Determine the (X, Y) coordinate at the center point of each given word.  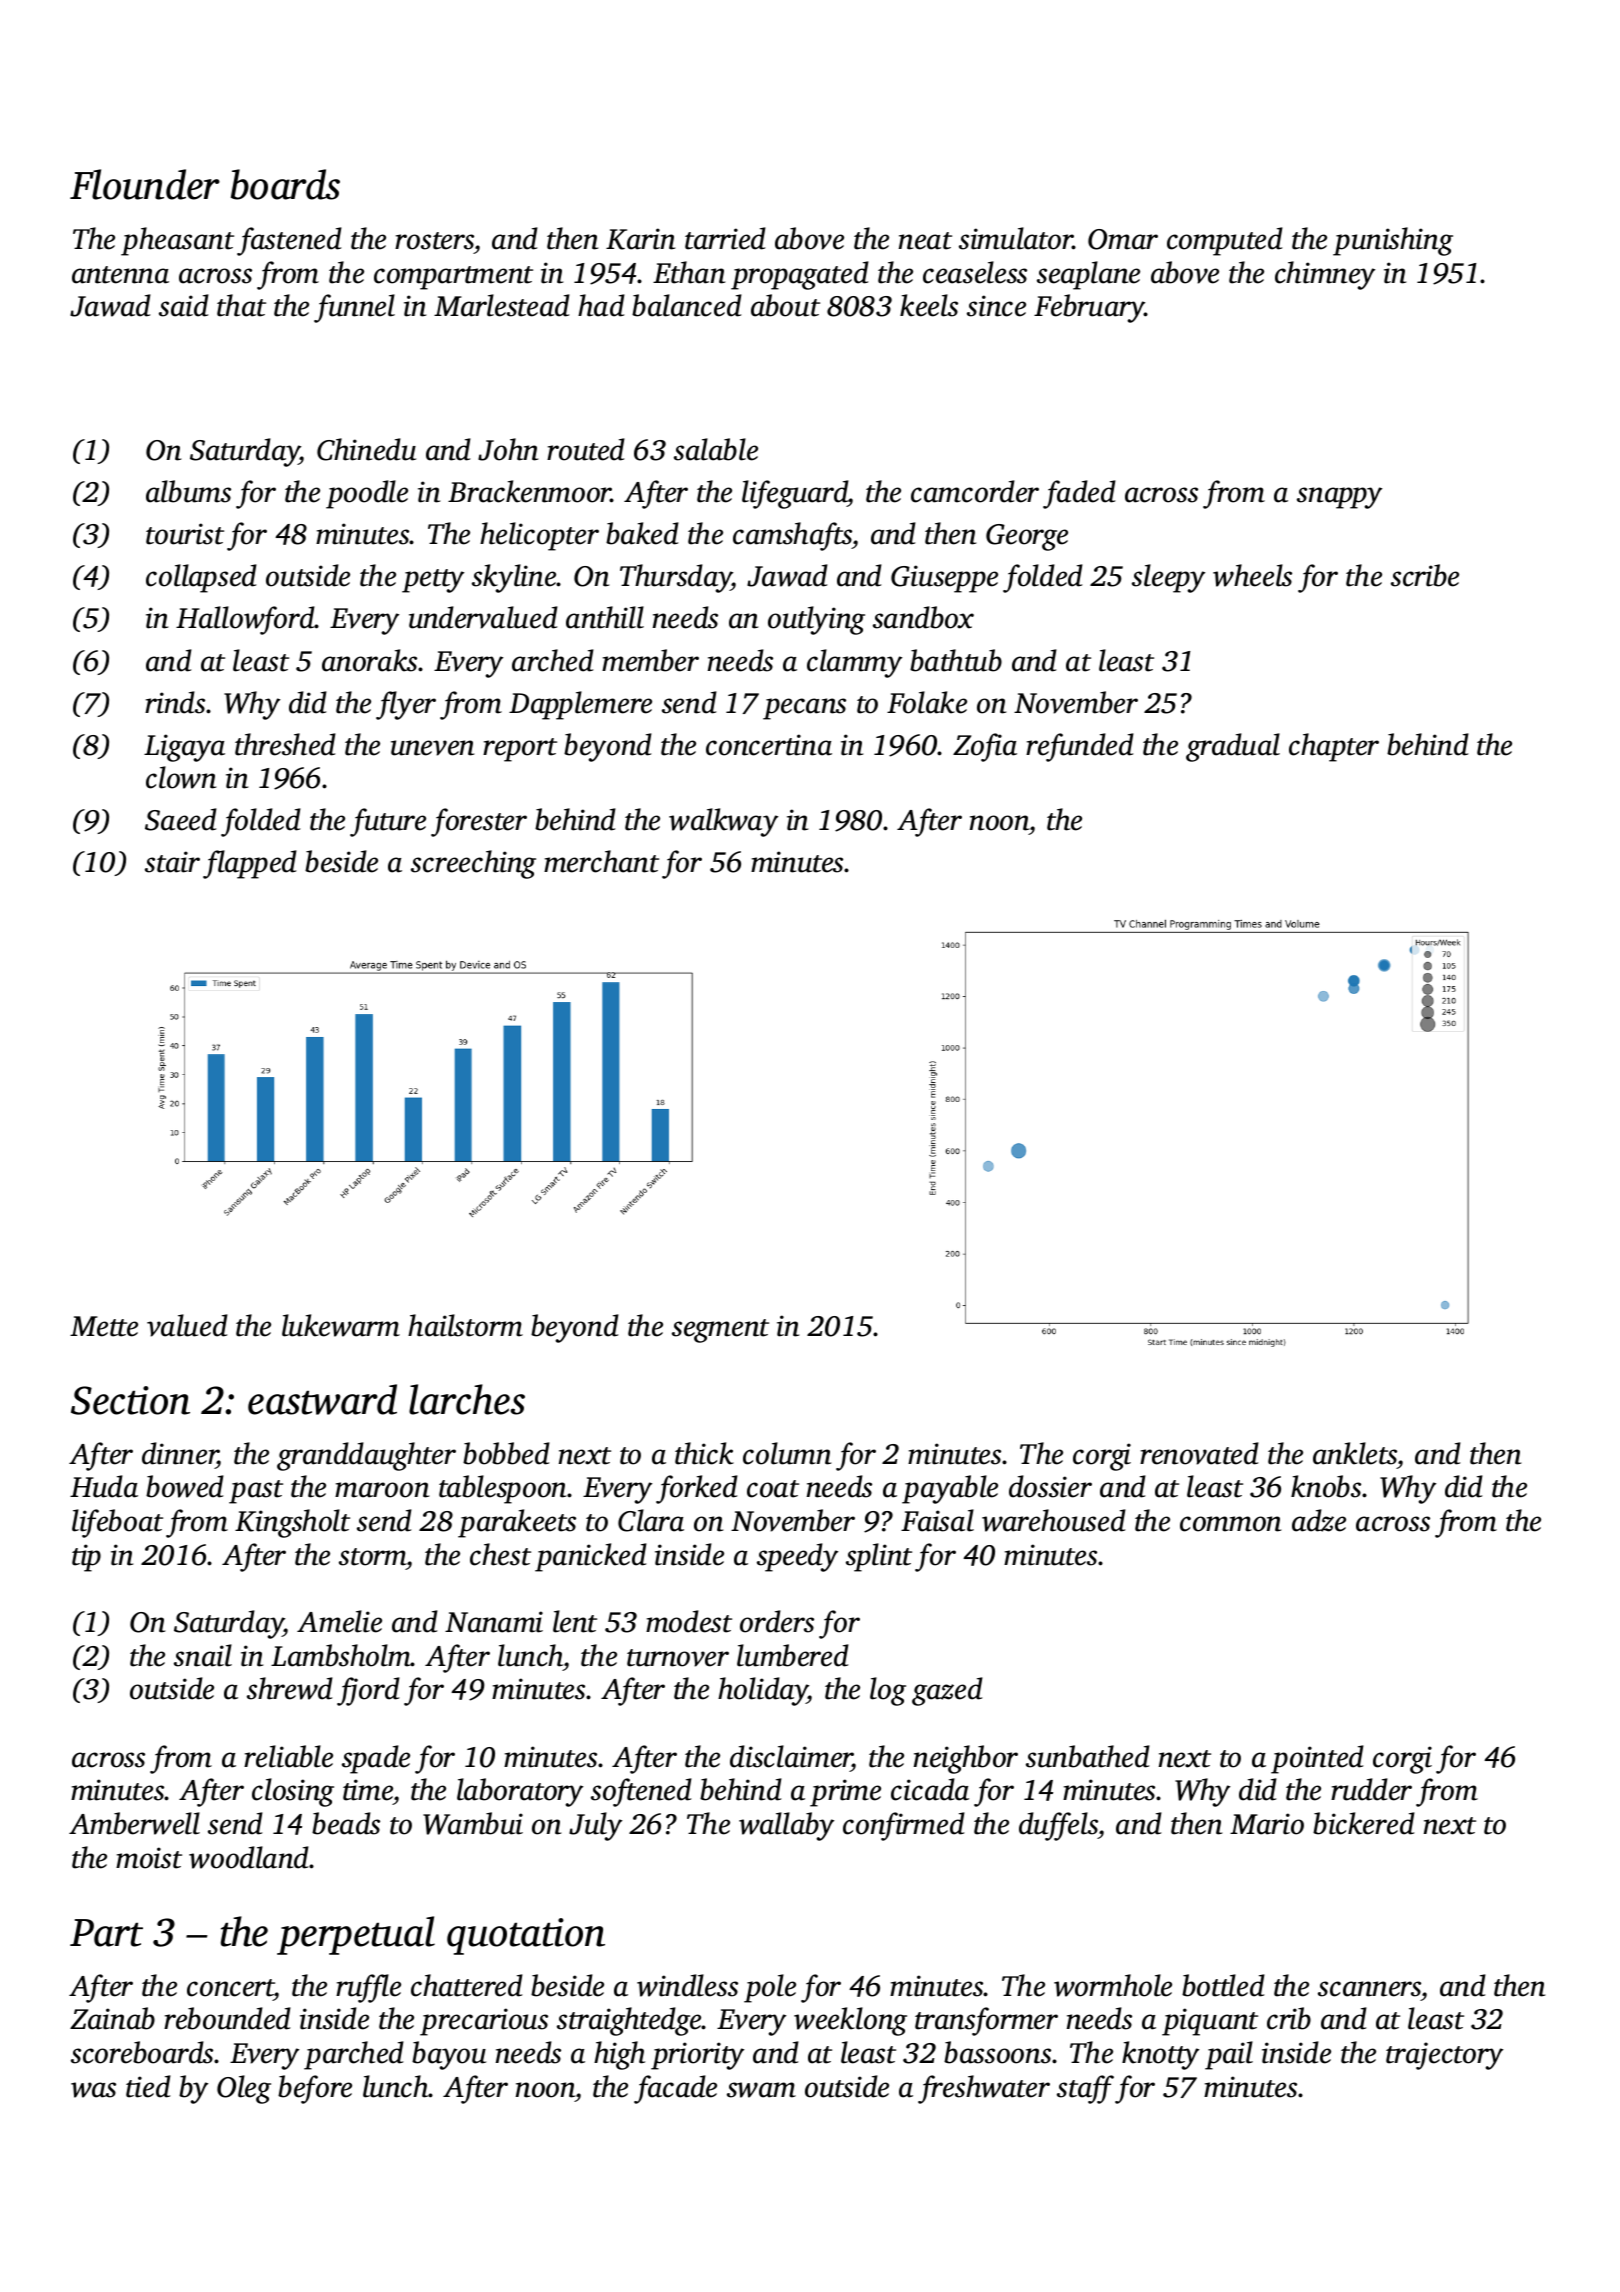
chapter (1334, 747)
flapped (250, 864)
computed (1225, 241)
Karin (640, 239)
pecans (804, 709)
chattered (467, 1985)
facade (675, 2089)
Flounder (145, 184)
